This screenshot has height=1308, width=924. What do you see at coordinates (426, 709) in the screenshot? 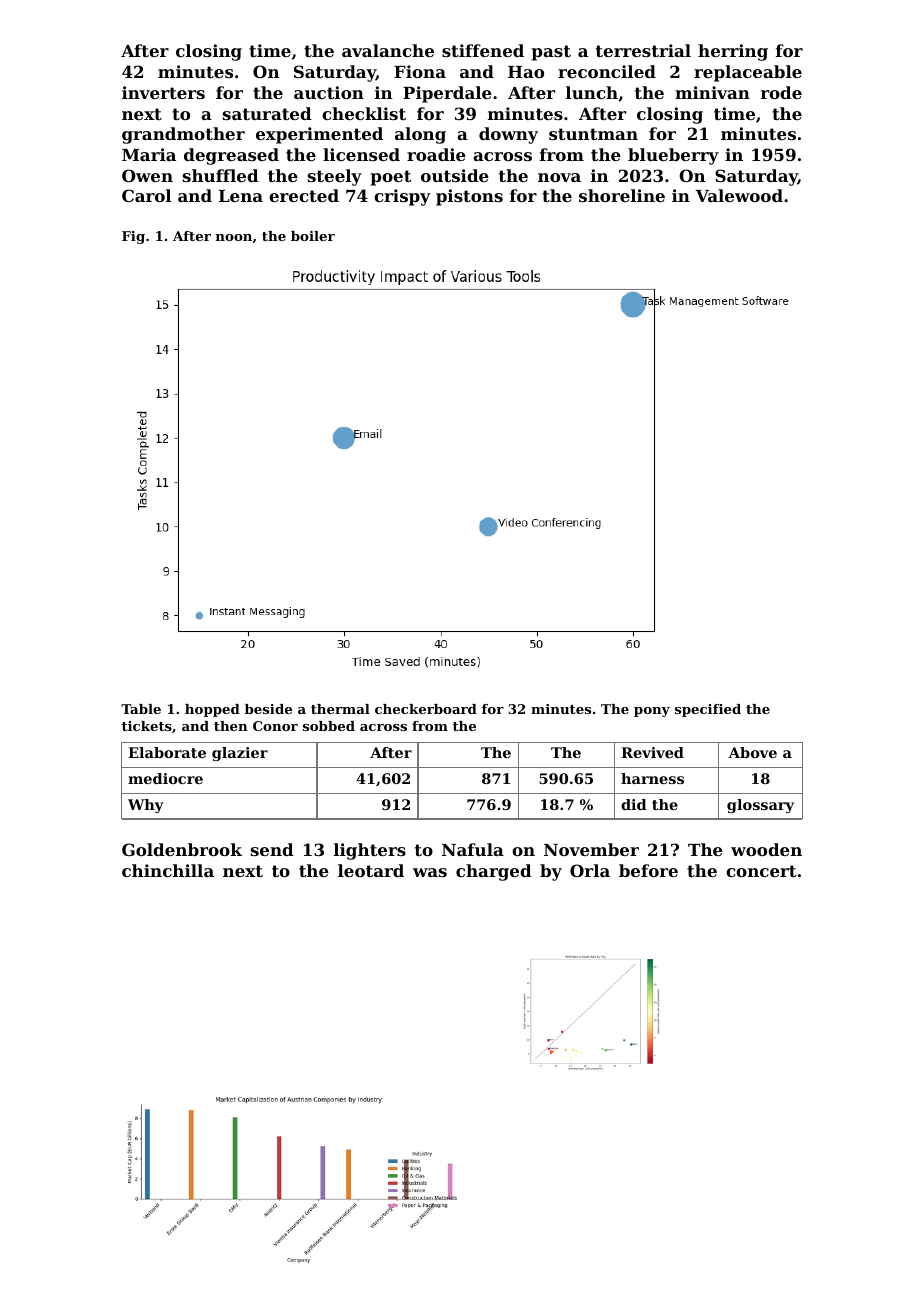
I see `checkerboard` at bounding box center [426, 709].
